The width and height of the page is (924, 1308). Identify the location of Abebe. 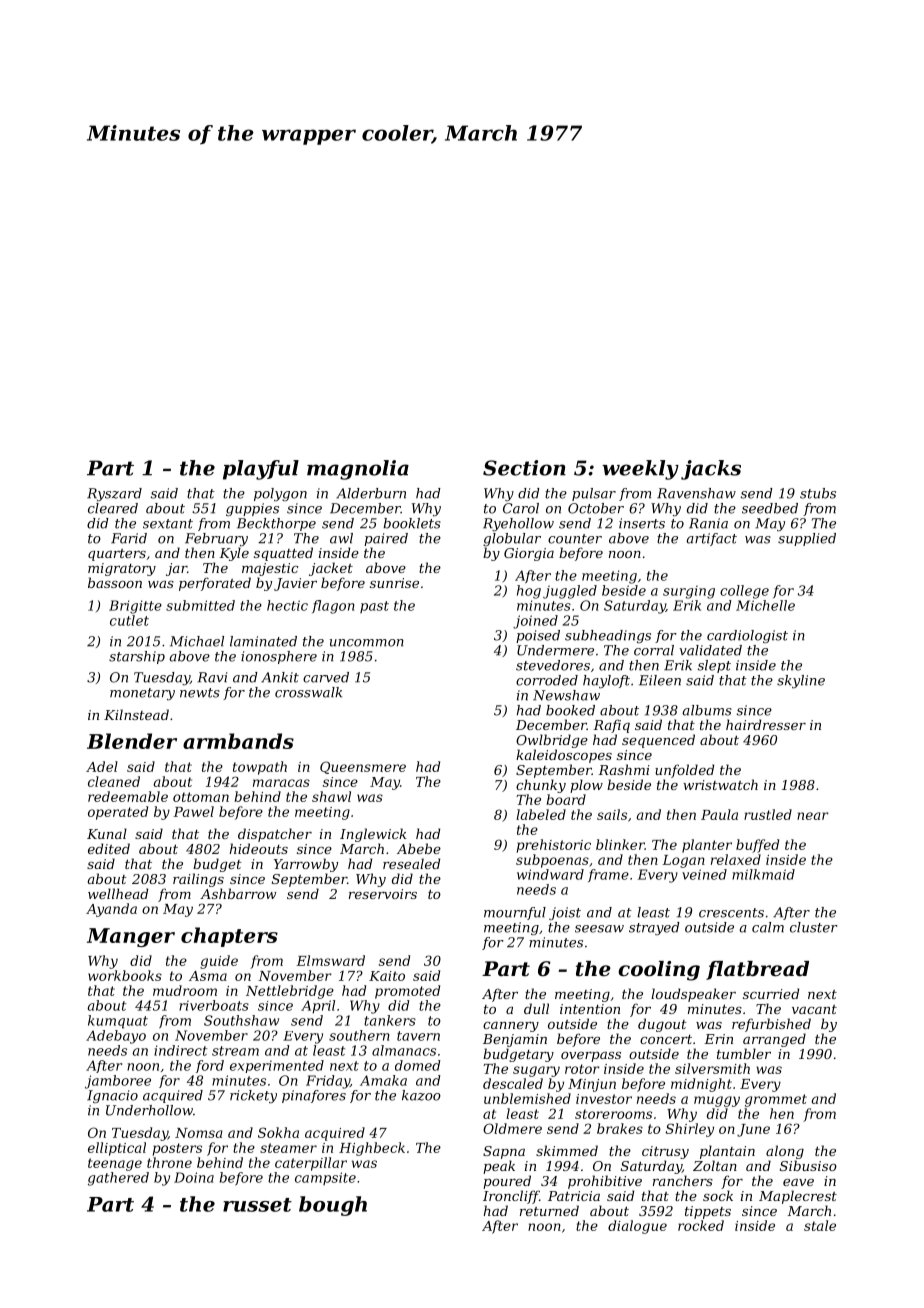
(419, 848).
